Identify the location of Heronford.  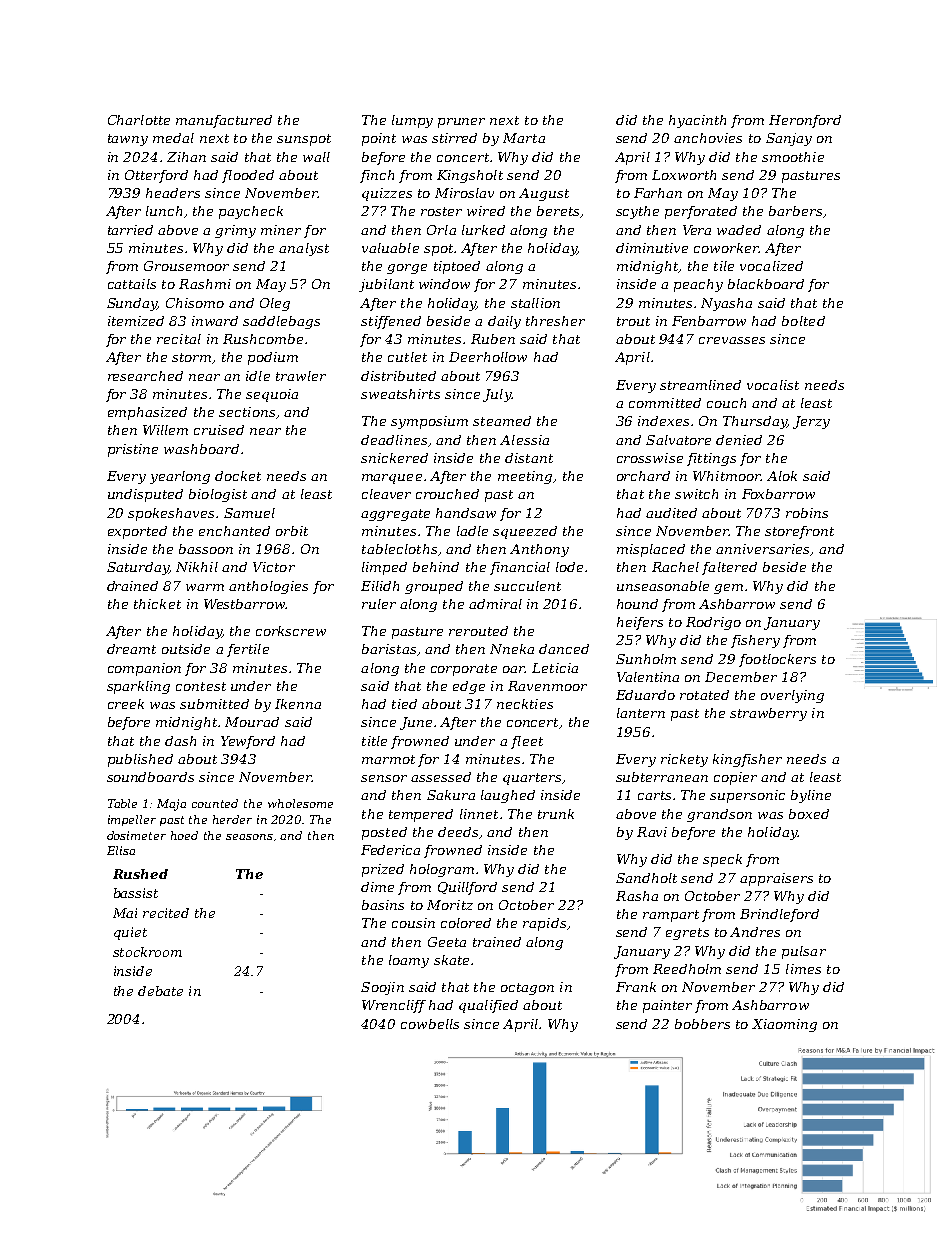
(805, 121).
